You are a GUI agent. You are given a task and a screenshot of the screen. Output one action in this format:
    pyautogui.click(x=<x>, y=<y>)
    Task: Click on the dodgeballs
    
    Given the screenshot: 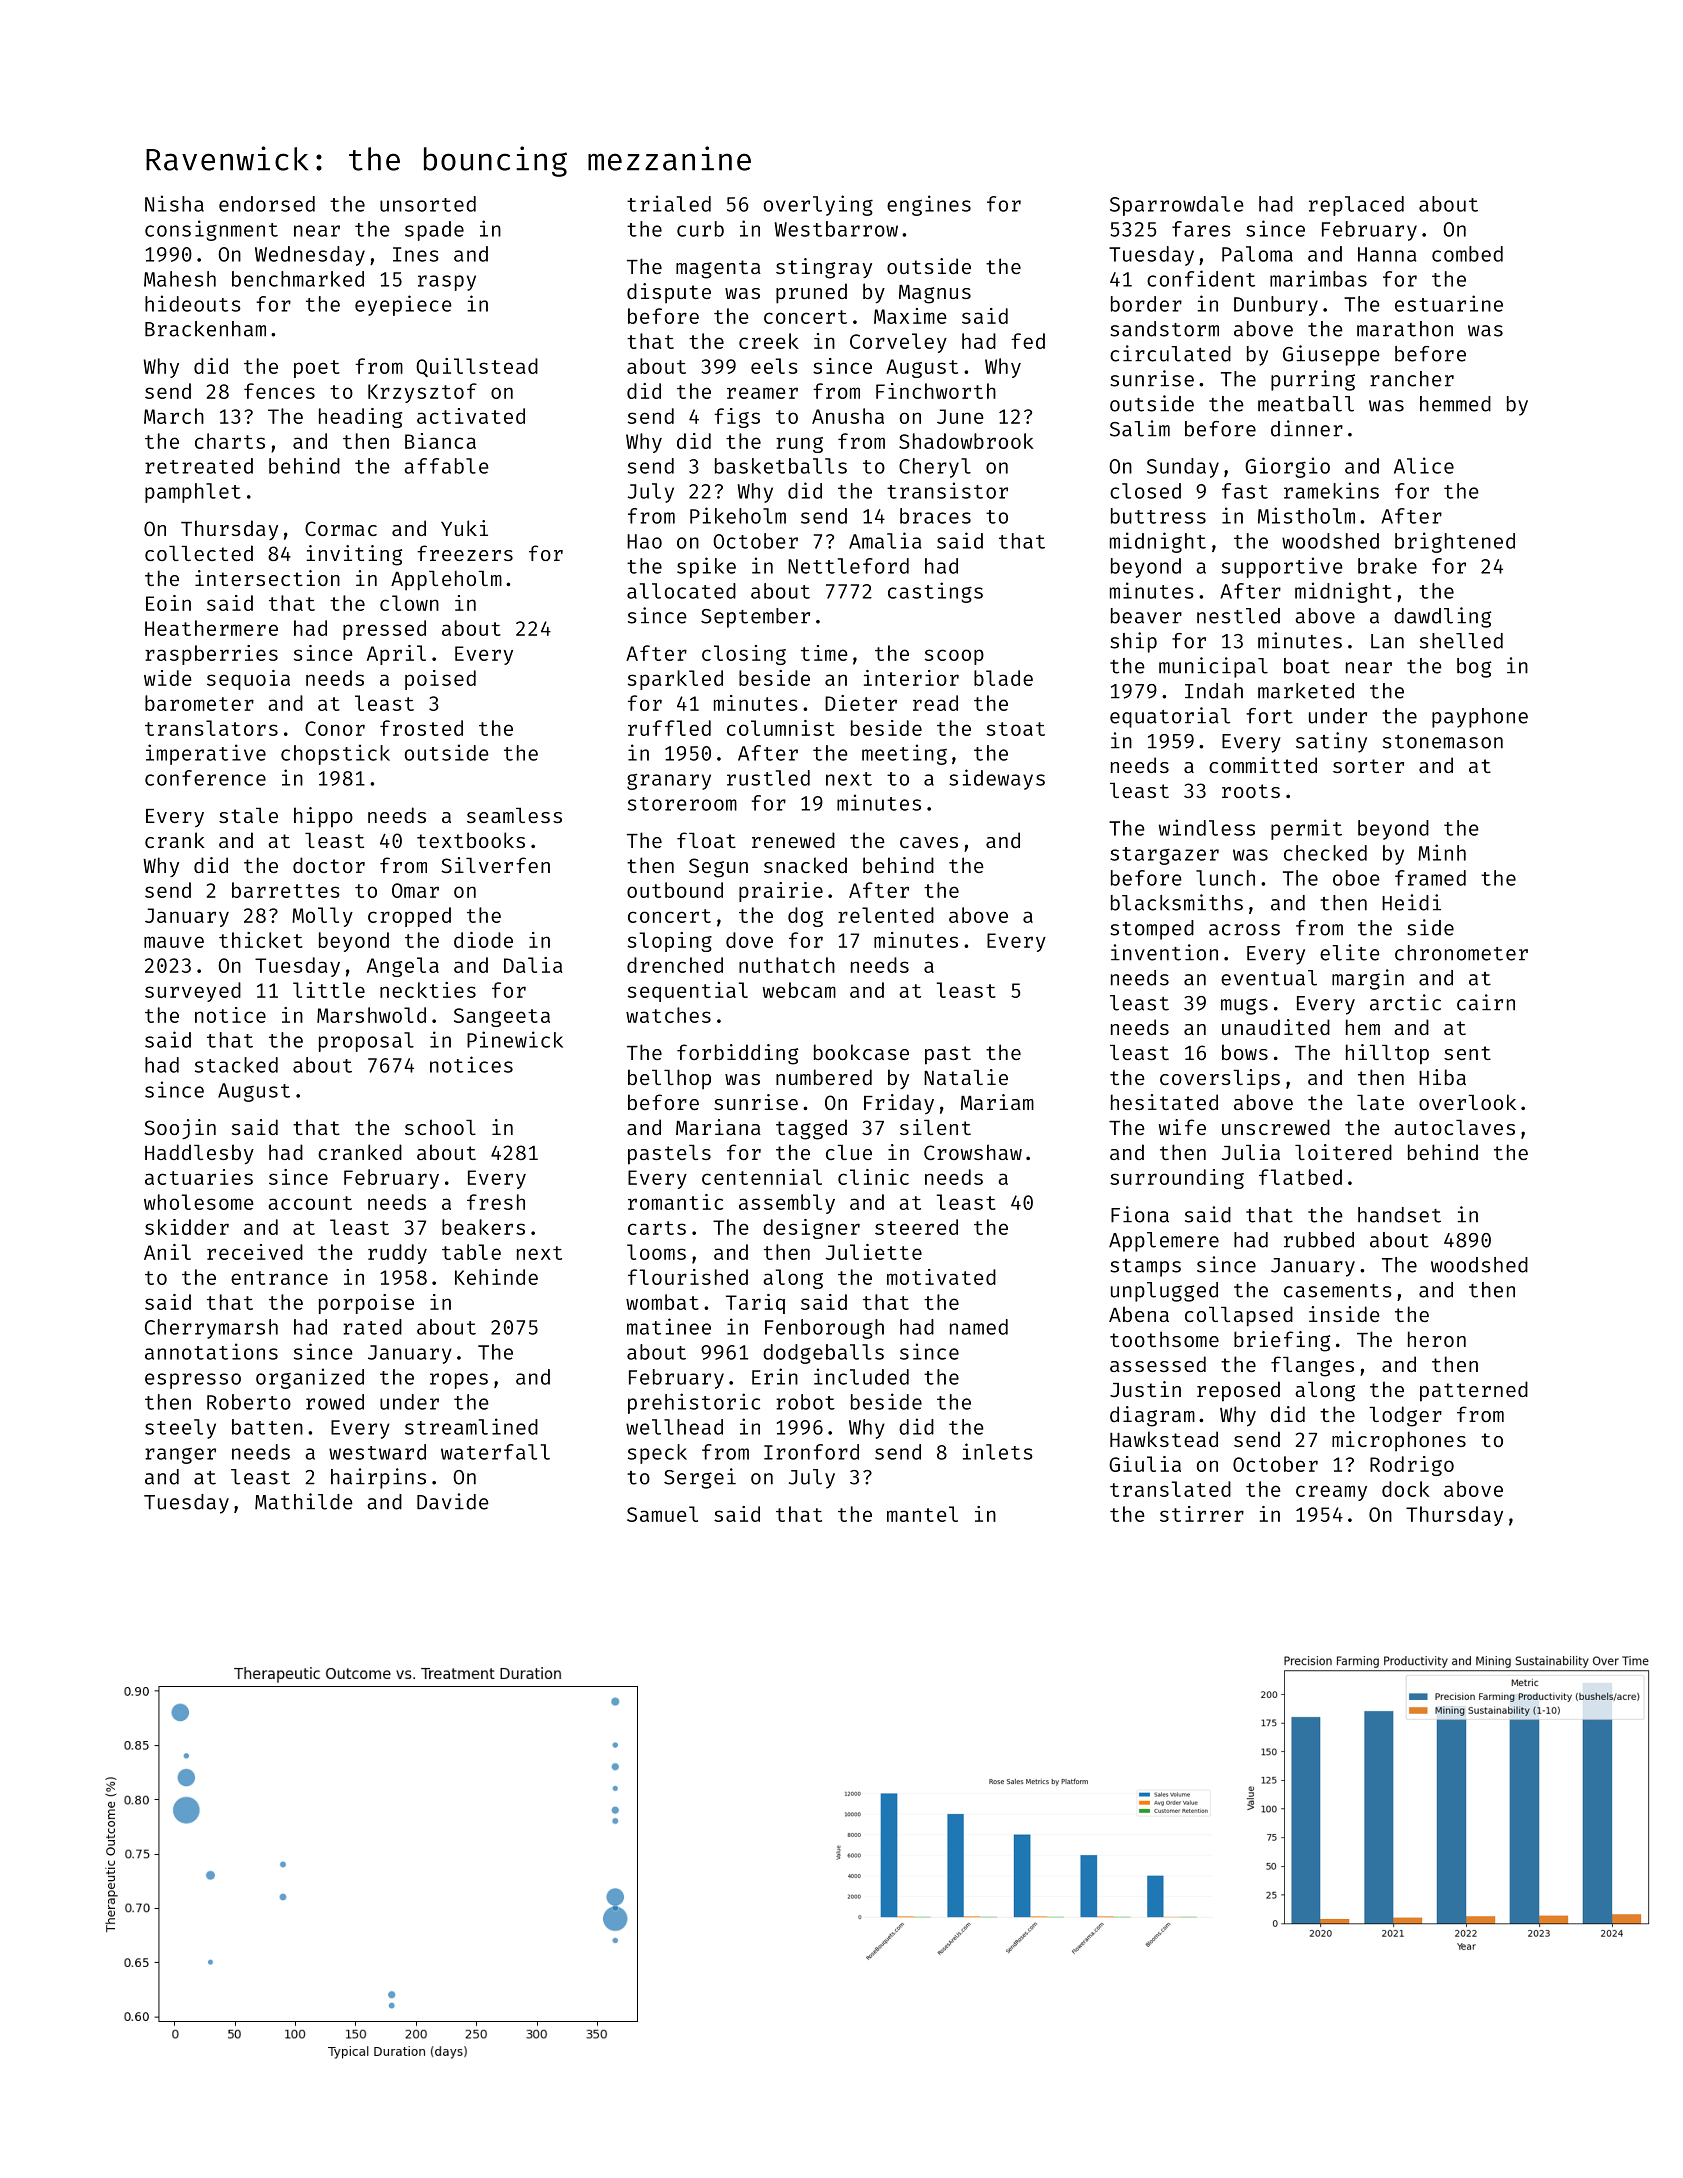 What is the action you would take?
    pyautogui.click(x=823, y=1354)
